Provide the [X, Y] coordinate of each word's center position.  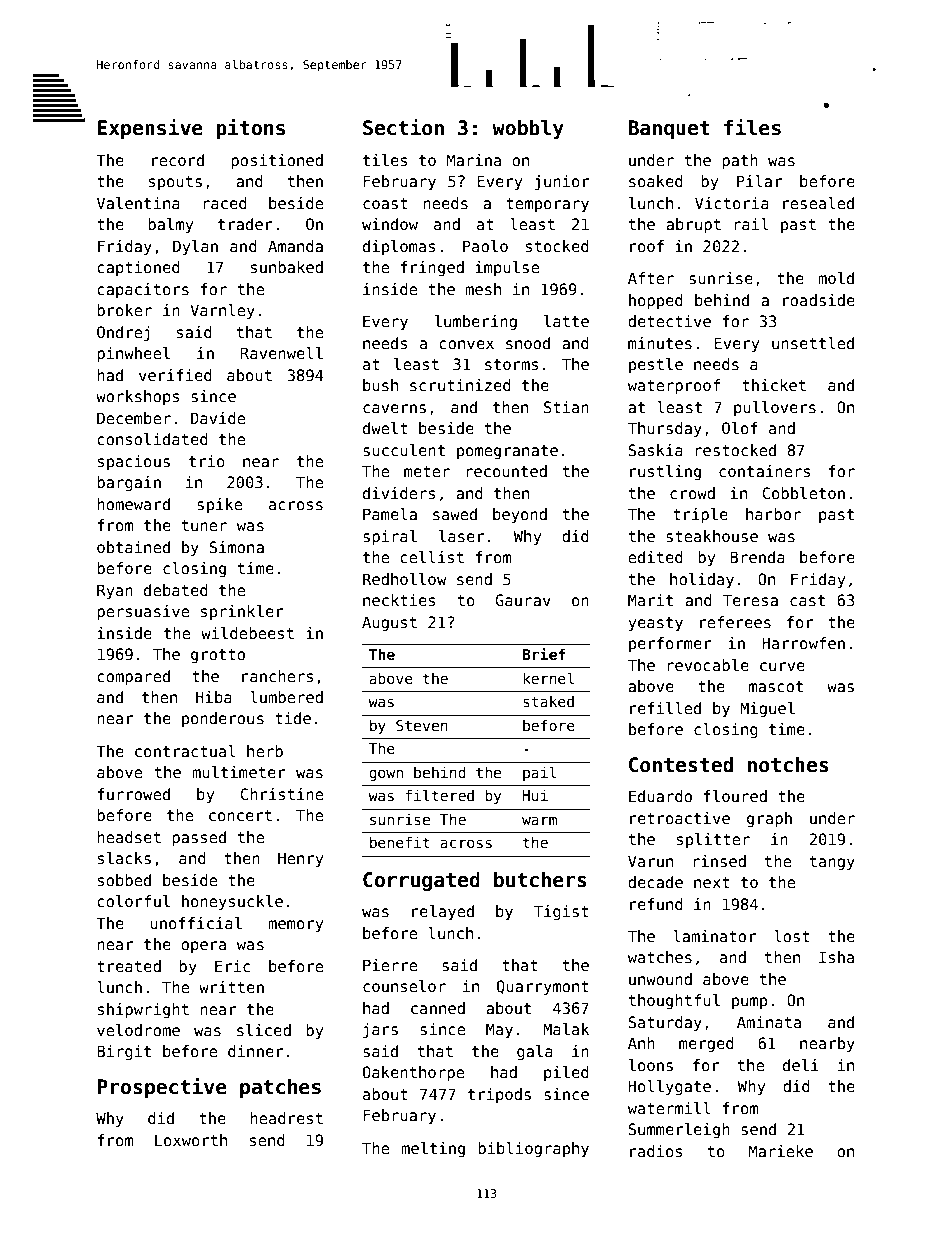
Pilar [759, 181]
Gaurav [523, 600]
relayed [443, 912]
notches [788, 765]
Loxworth [191, 1140]
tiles [385, 160]
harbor [773, 514]
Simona [236, 547]
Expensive [150, 129]
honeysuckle [232, 902]
